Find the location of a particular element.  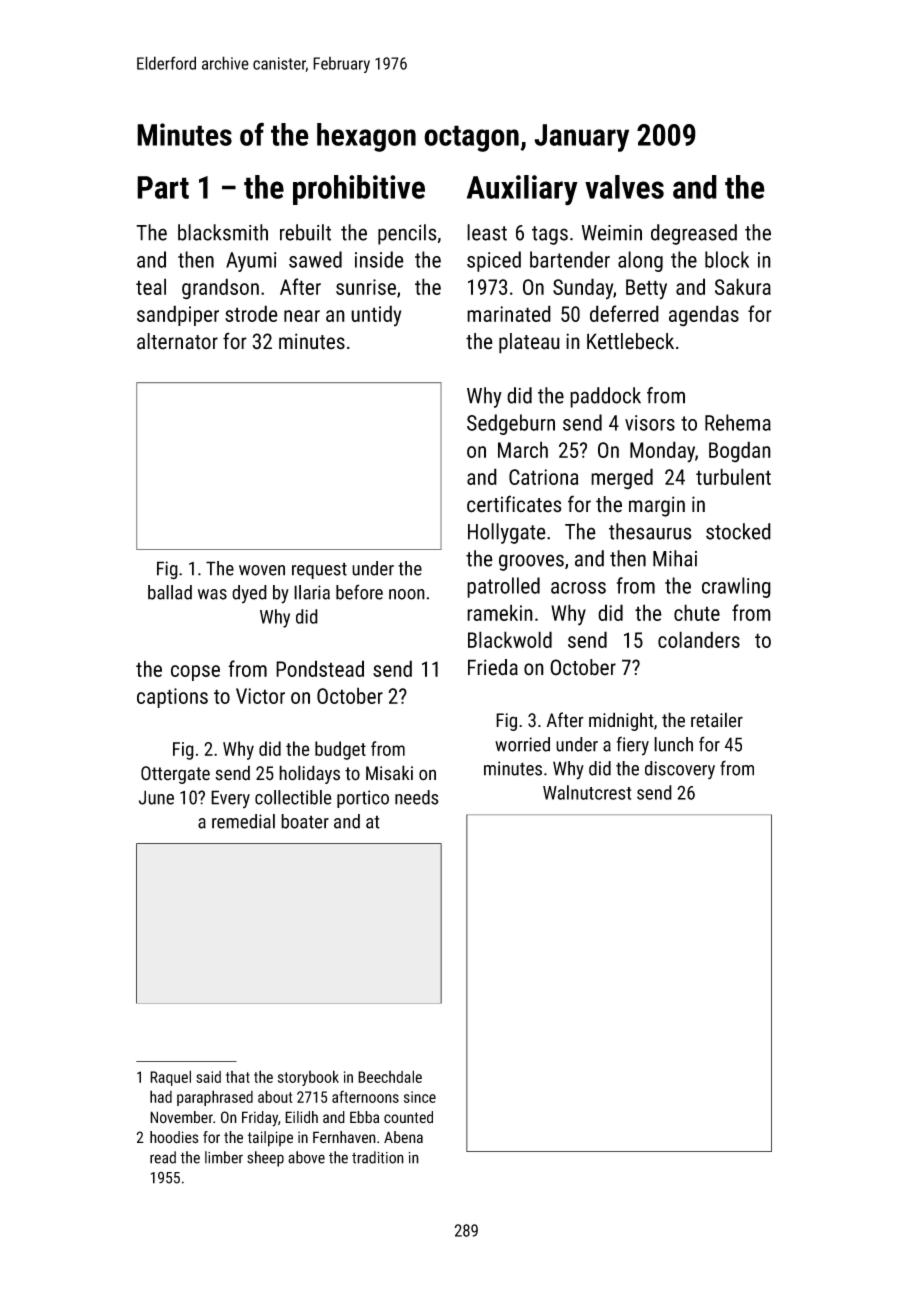

dyed is located at coordinates (249, 594).
